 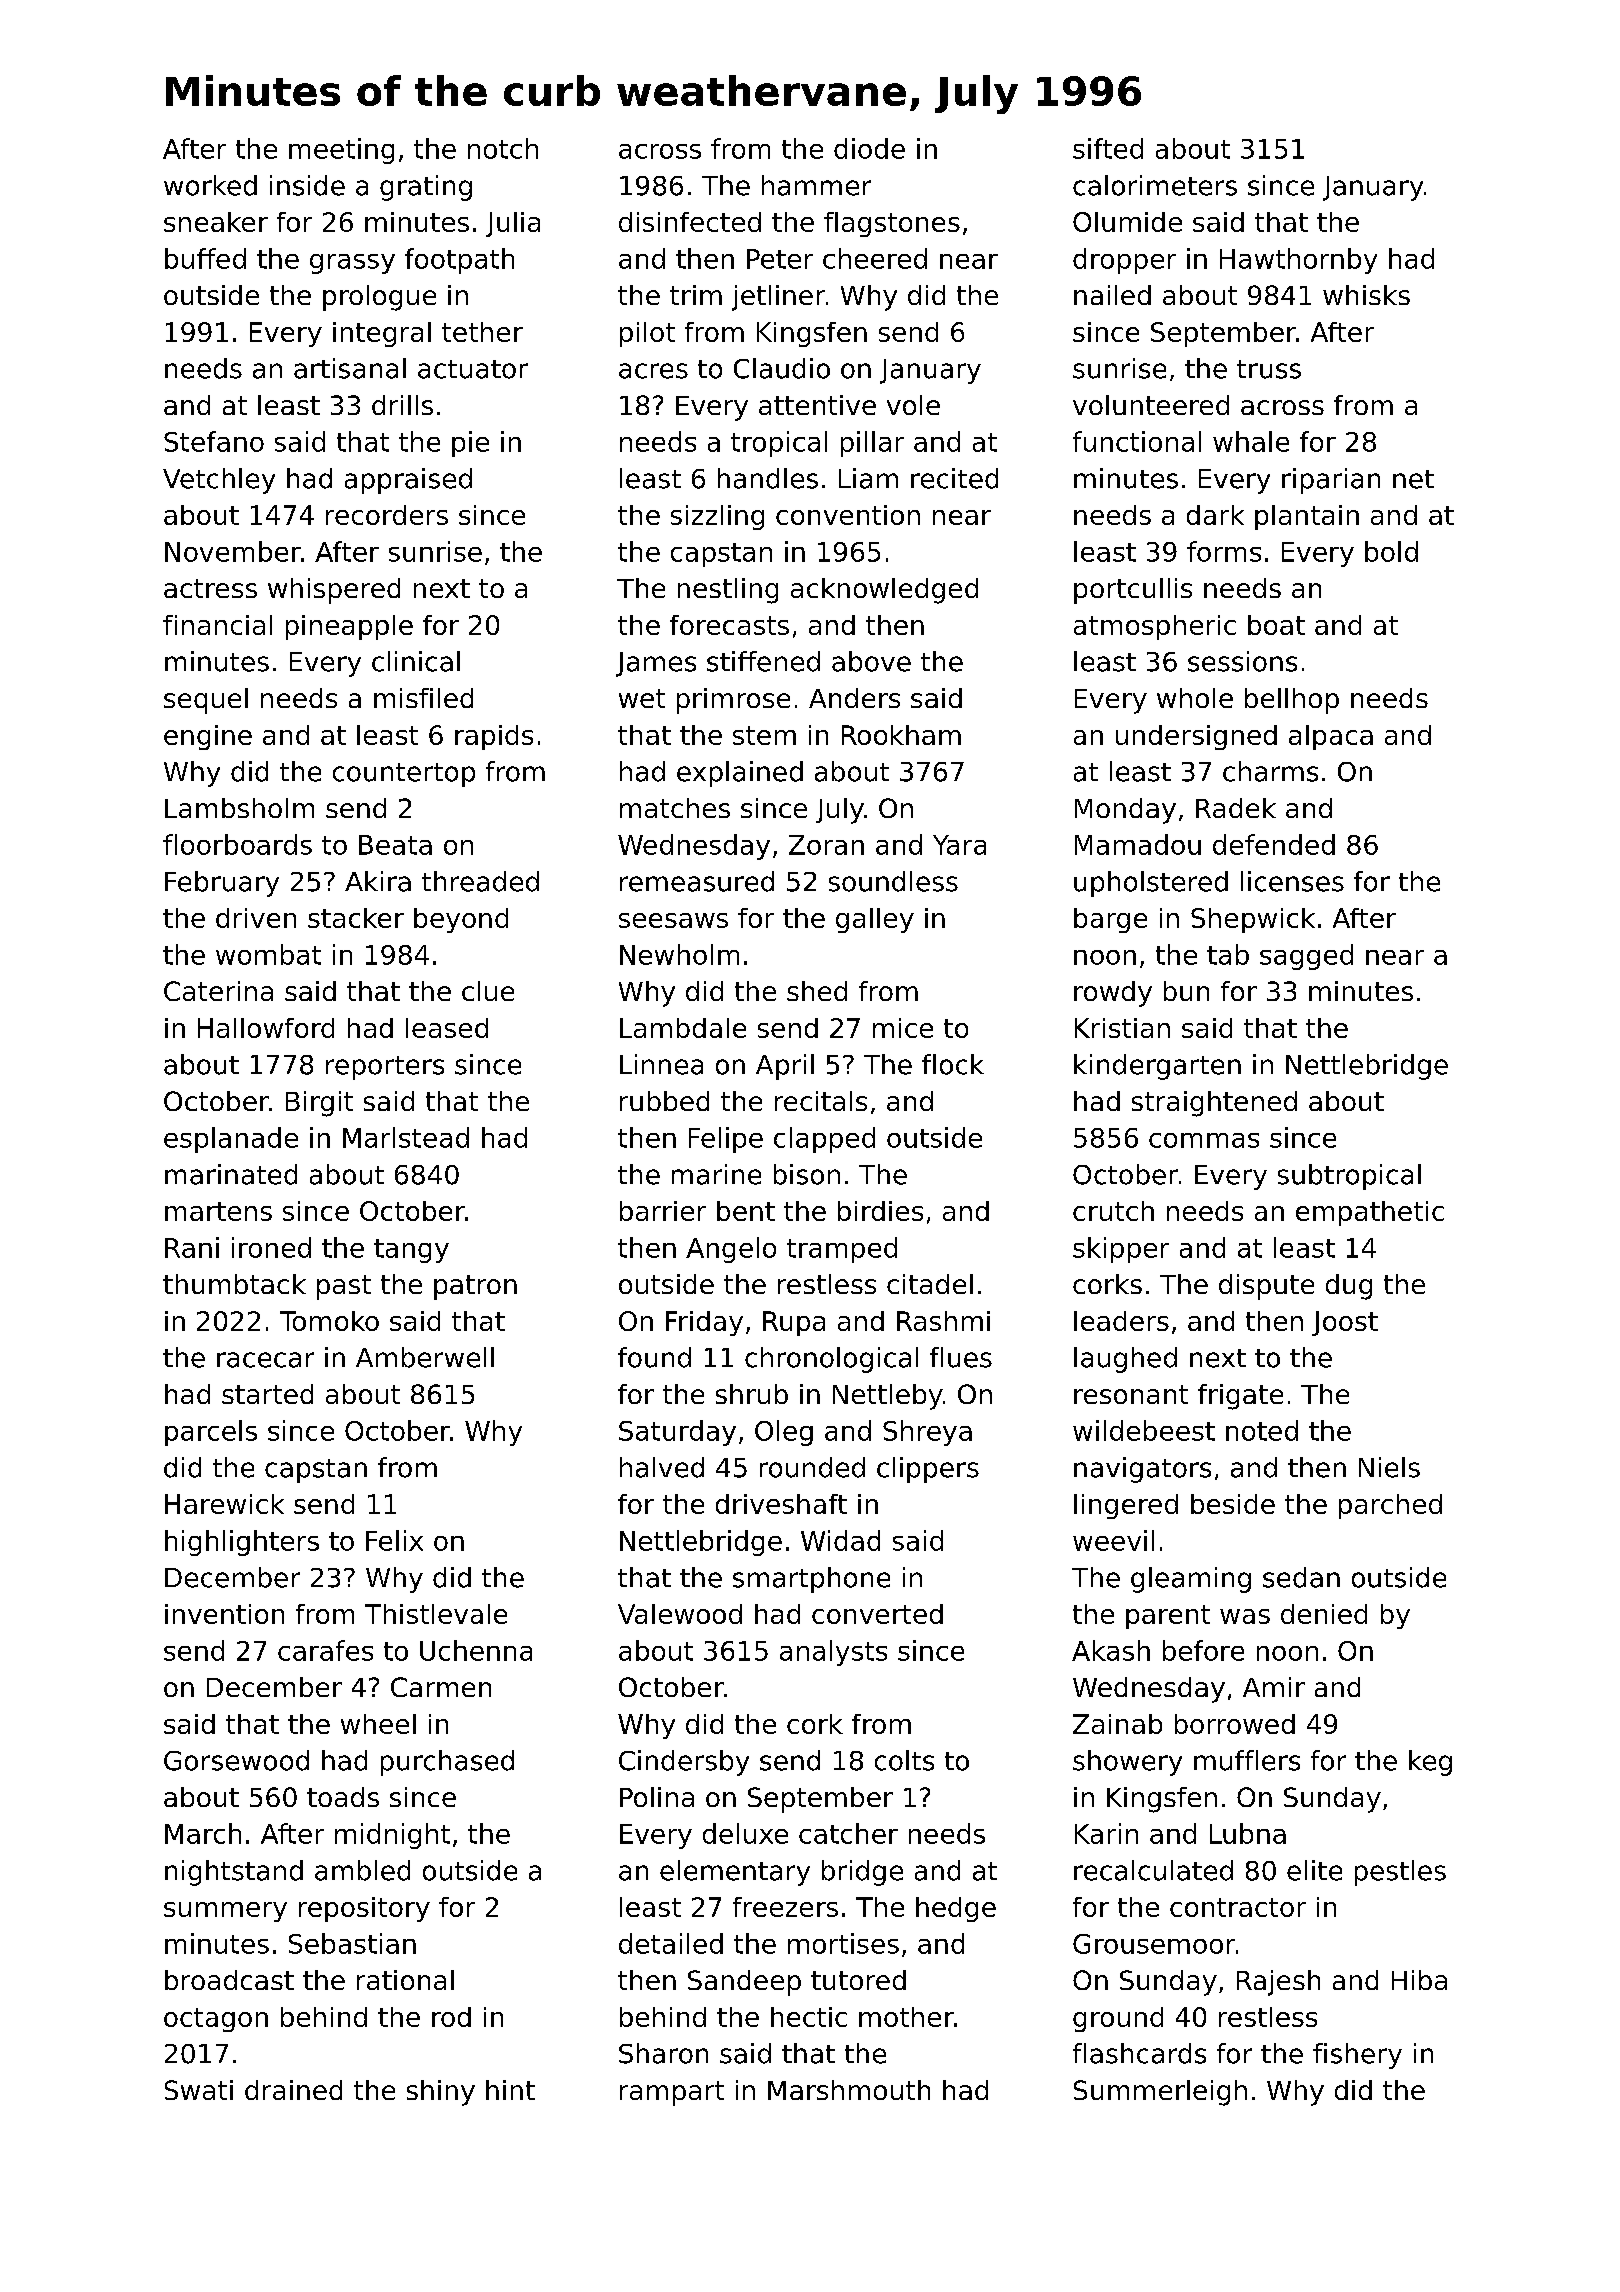 What do you see at coordinates (362, 1870) in the page?
I see `ambled` at bounding box center [362, 1870].
